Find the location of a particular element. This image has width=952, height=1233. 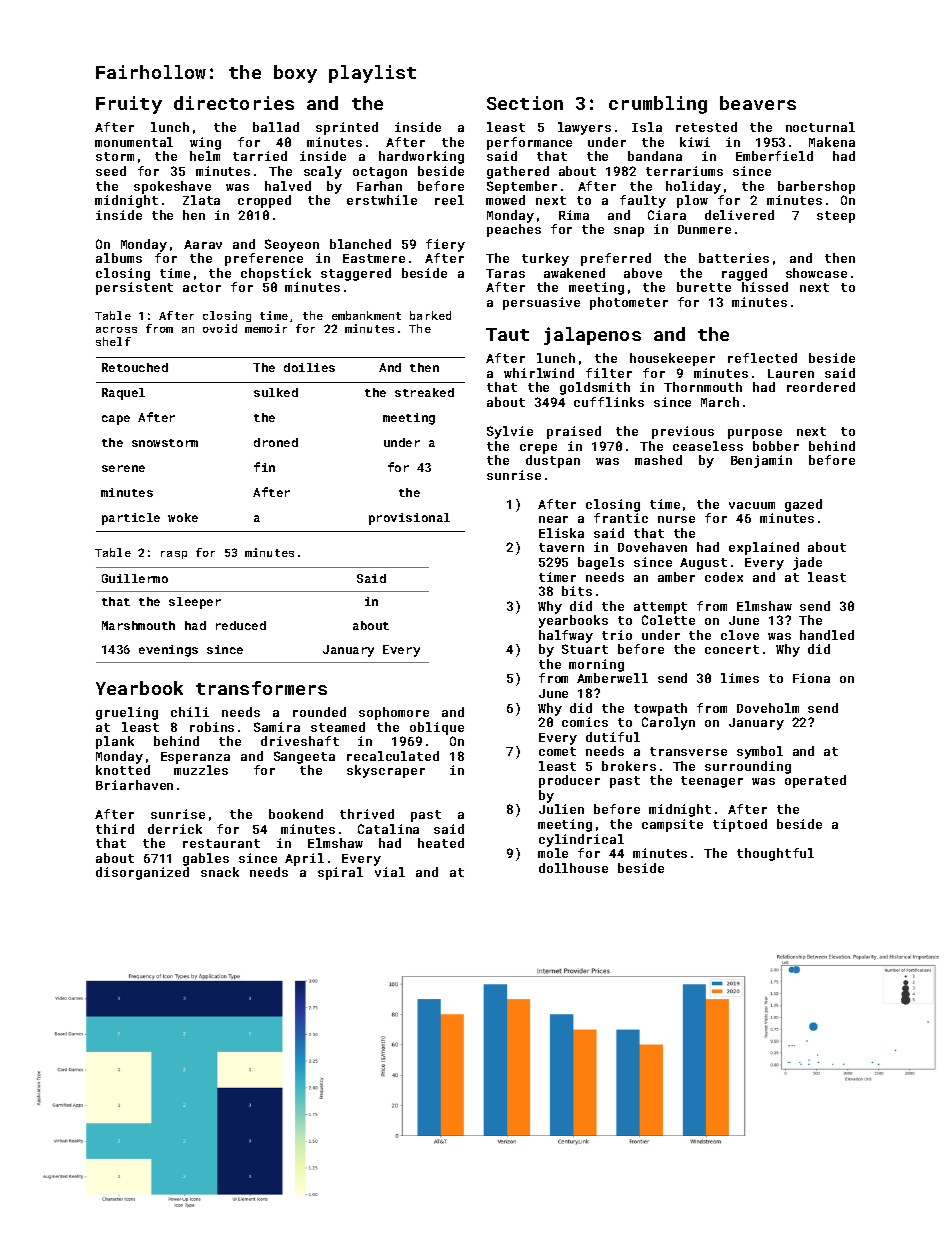

transformers is located at coordinates (261, 688).
